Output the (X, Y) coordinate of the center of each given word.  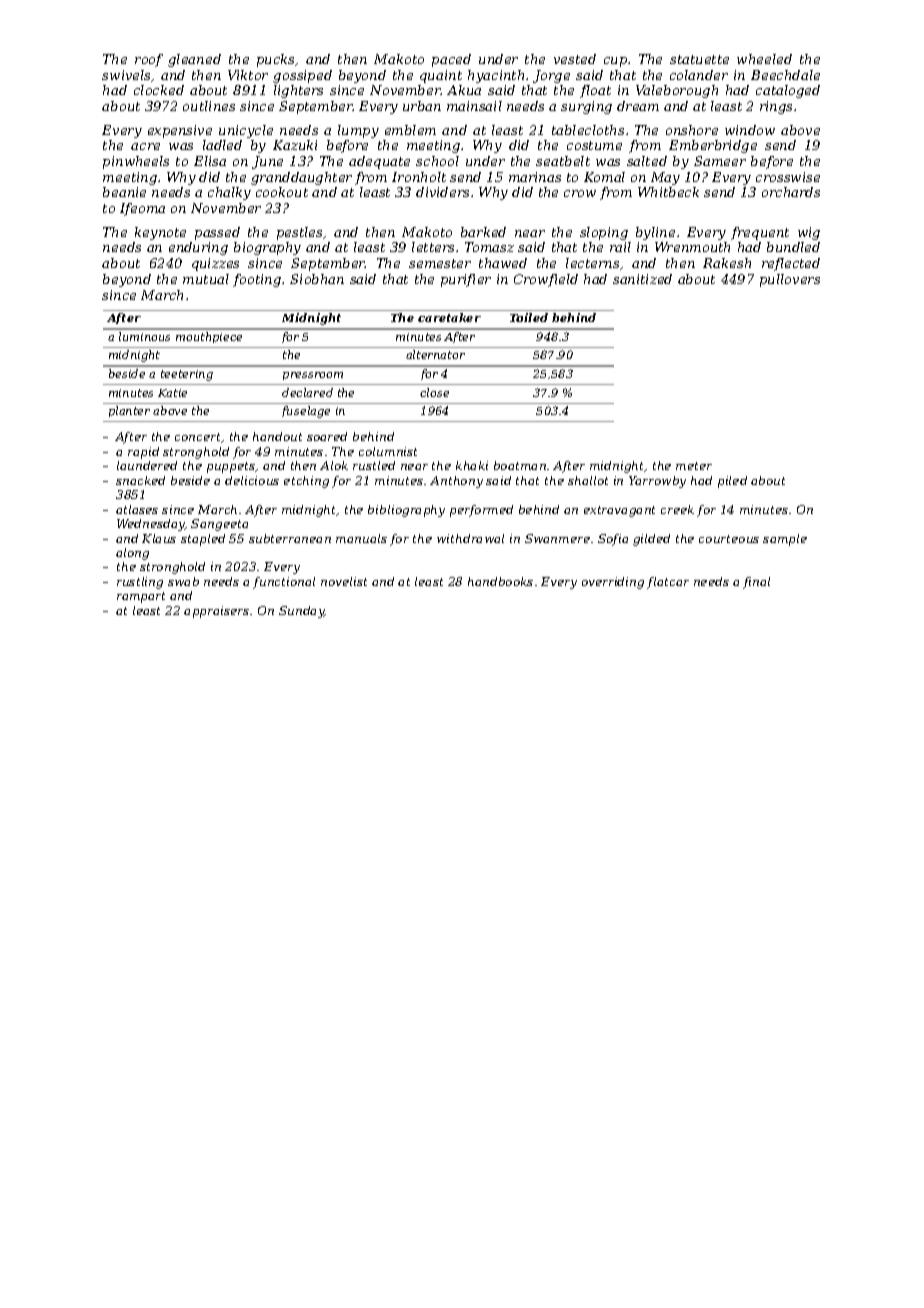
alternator (435, 354)
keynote (160, 233)
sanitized (642, 279)
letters (433, 247)
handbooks (500, 581)
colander (699, 75)
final (756, 583)
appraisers (216, 612)
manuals (361, 538)
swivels (126, 75)
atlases (137, 509)
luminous (144, 336)
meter (694, 466)
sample (785, 540)
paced (451, 60)
